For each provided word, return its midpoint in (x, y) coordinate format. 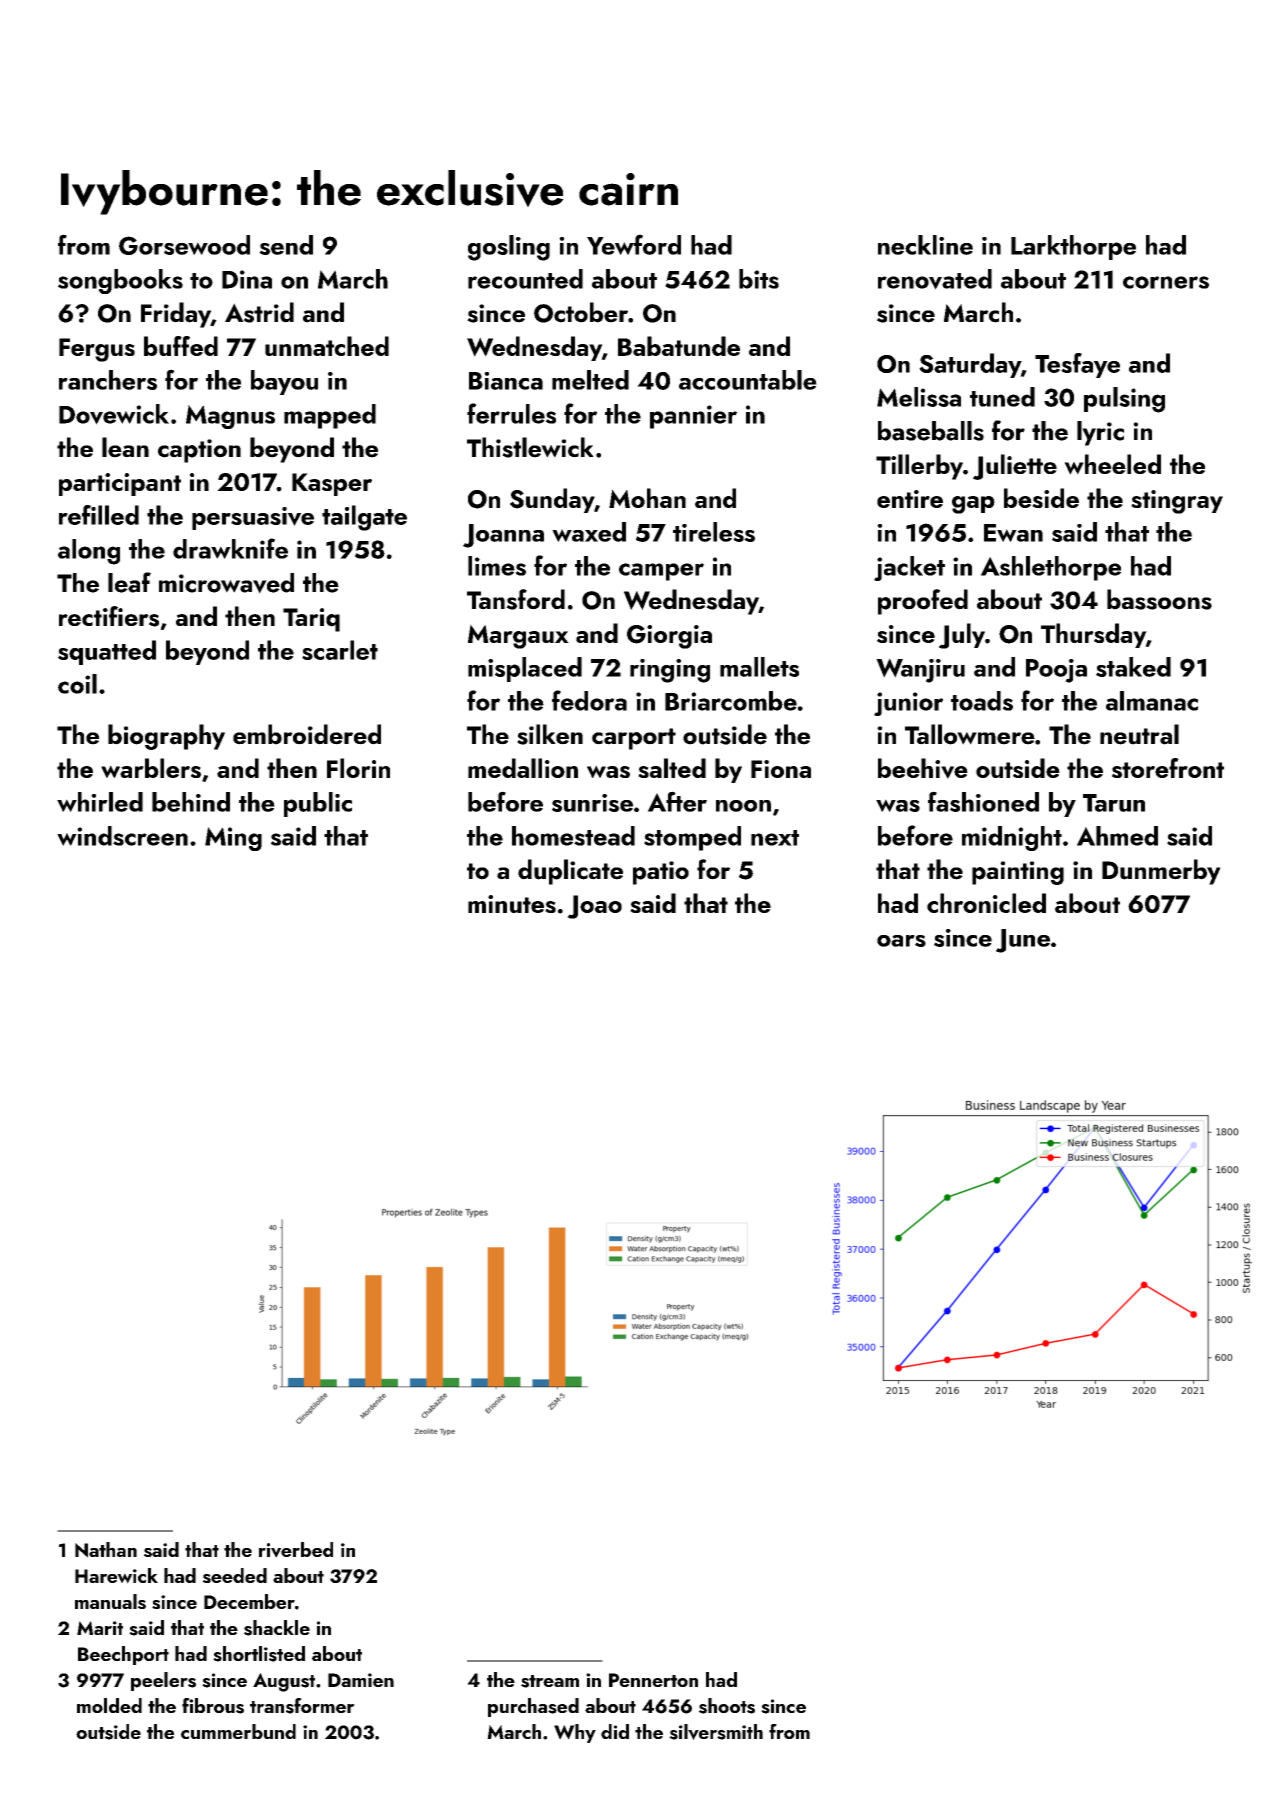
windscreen (122, 836)
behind (191, 802)
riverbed (296, 1550)
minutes (512, 904)
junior (908, 704)
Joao (594, 907)
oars (901, 941)
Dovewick (114, 414)
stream (550, 1681)
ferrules (511, 413)
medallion (523, 768)
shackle (277, 1628)
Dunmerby (1161, 872)
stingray (1177, 502)
